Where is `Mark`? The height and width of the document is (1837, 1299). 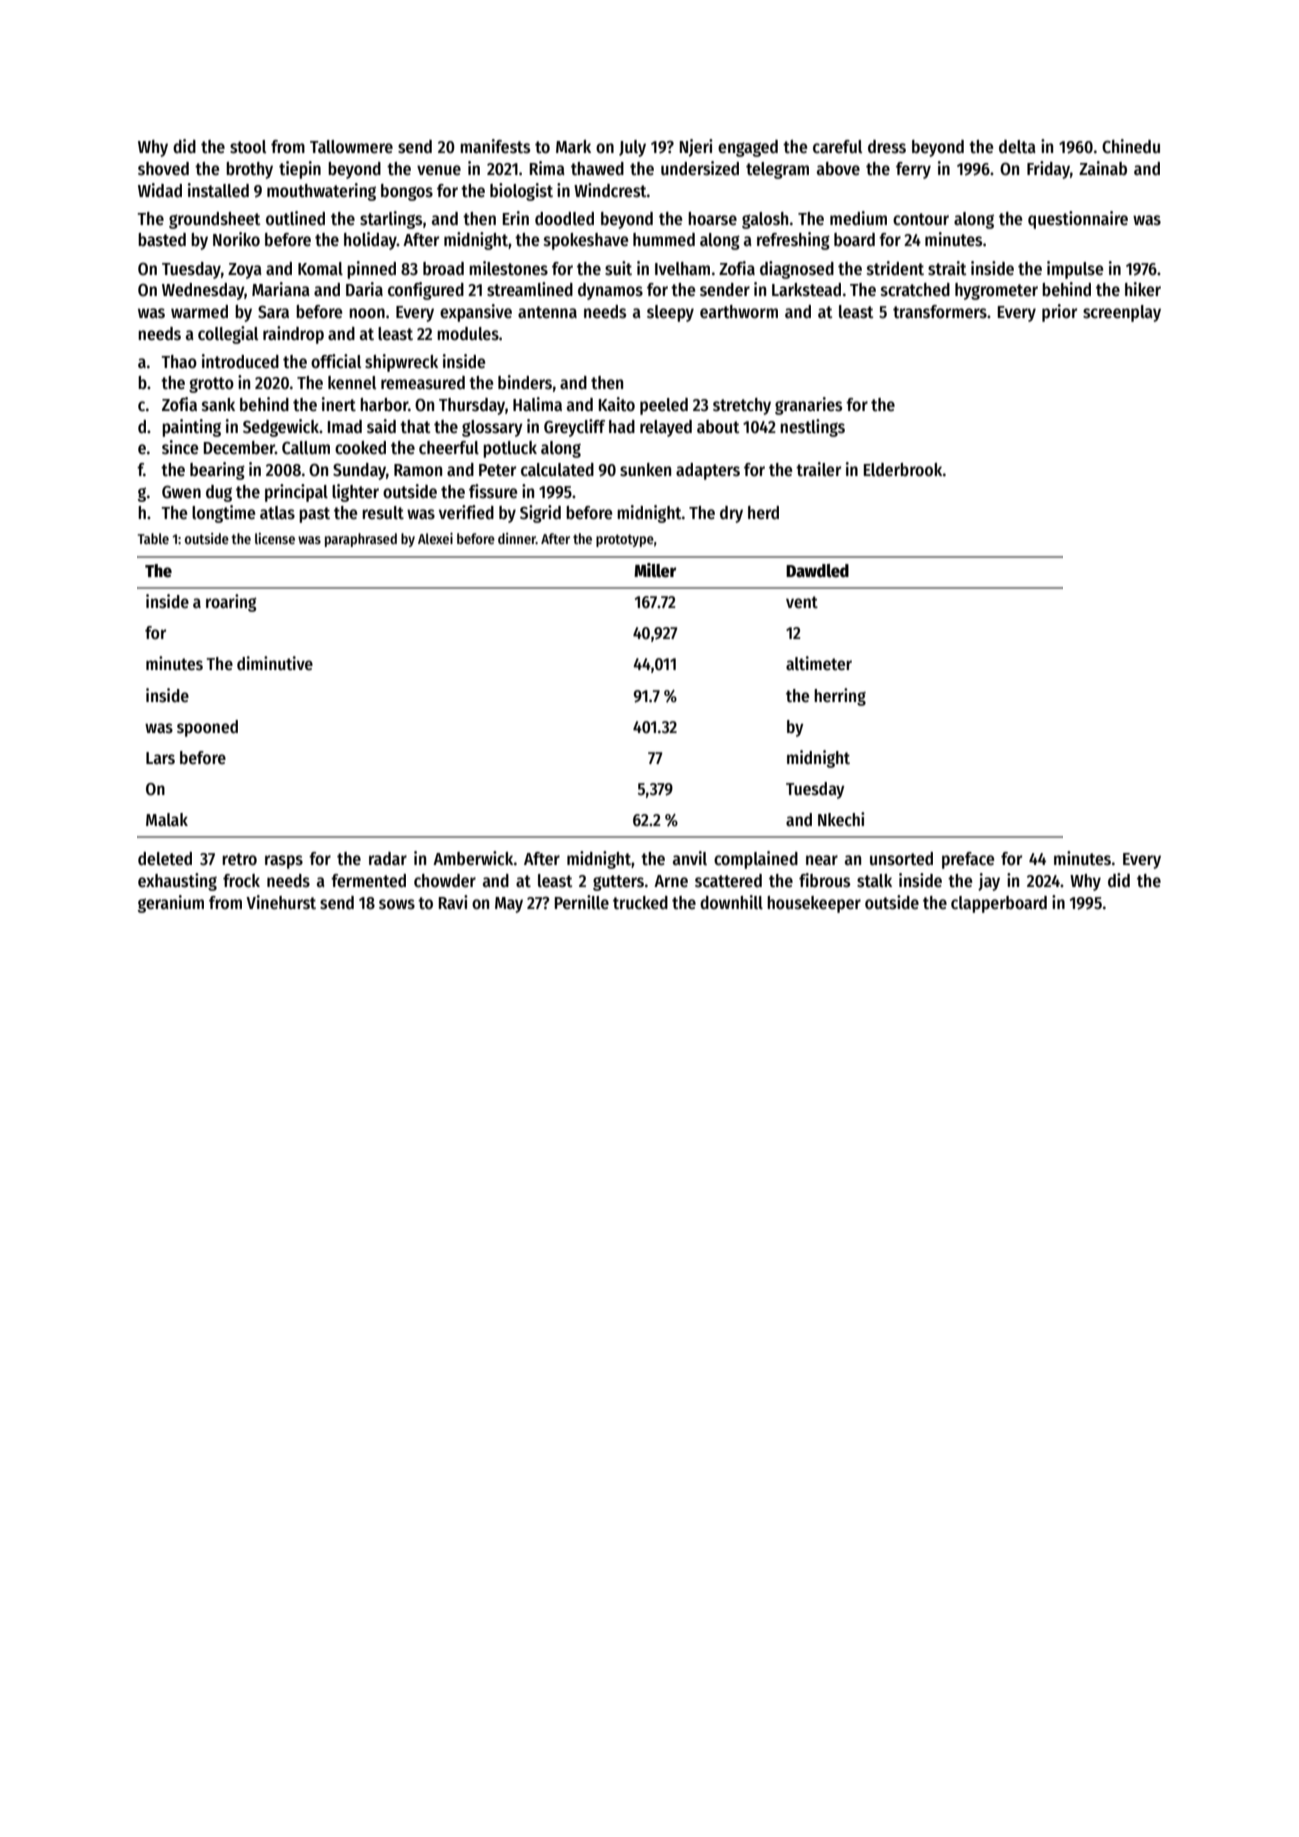 Mark is located at coordinates (573, 146).
